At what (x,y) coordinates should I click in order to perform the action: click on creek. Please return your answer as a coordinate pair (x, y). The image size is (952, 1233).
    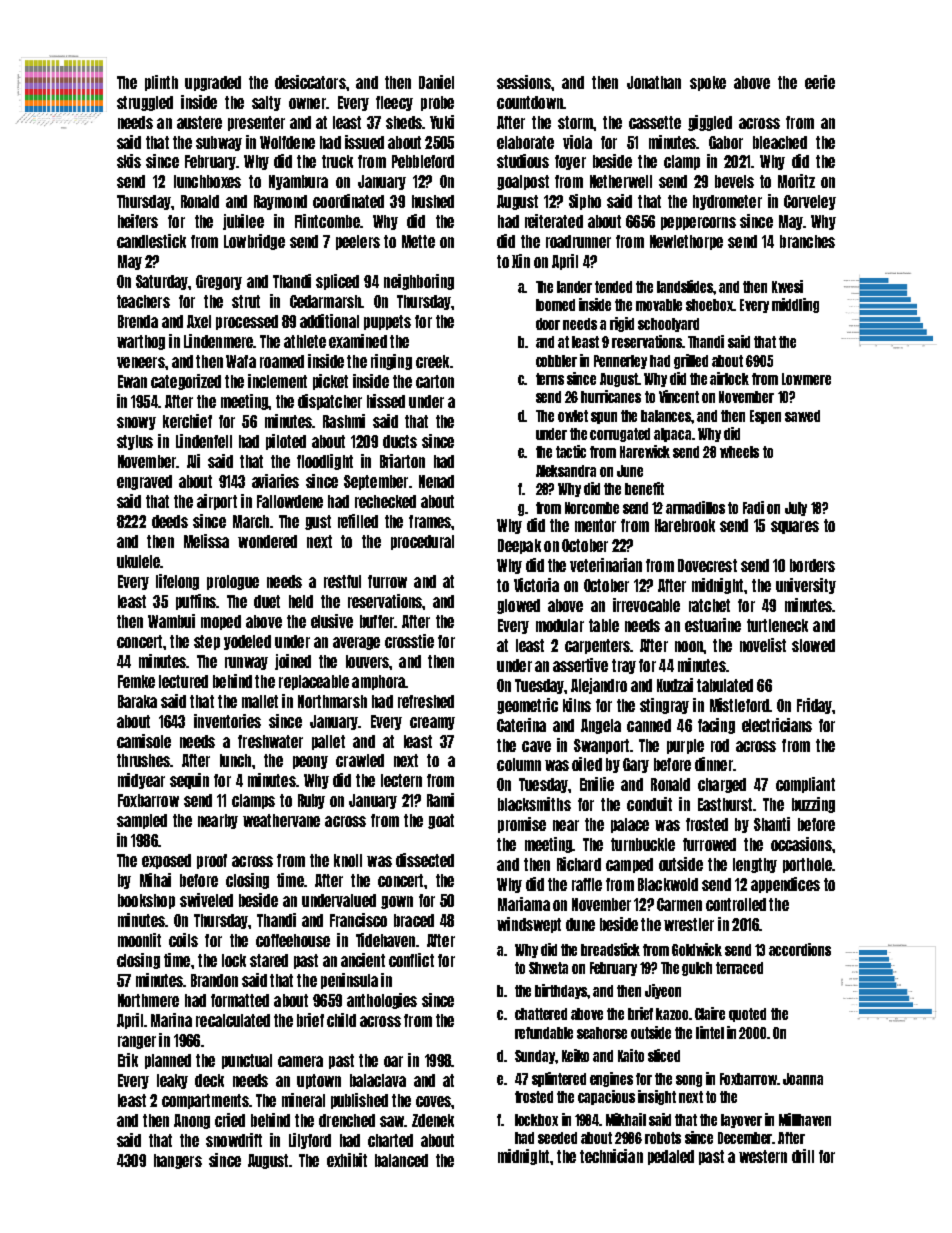
    Looking at the image, I should click on (432, 361).
